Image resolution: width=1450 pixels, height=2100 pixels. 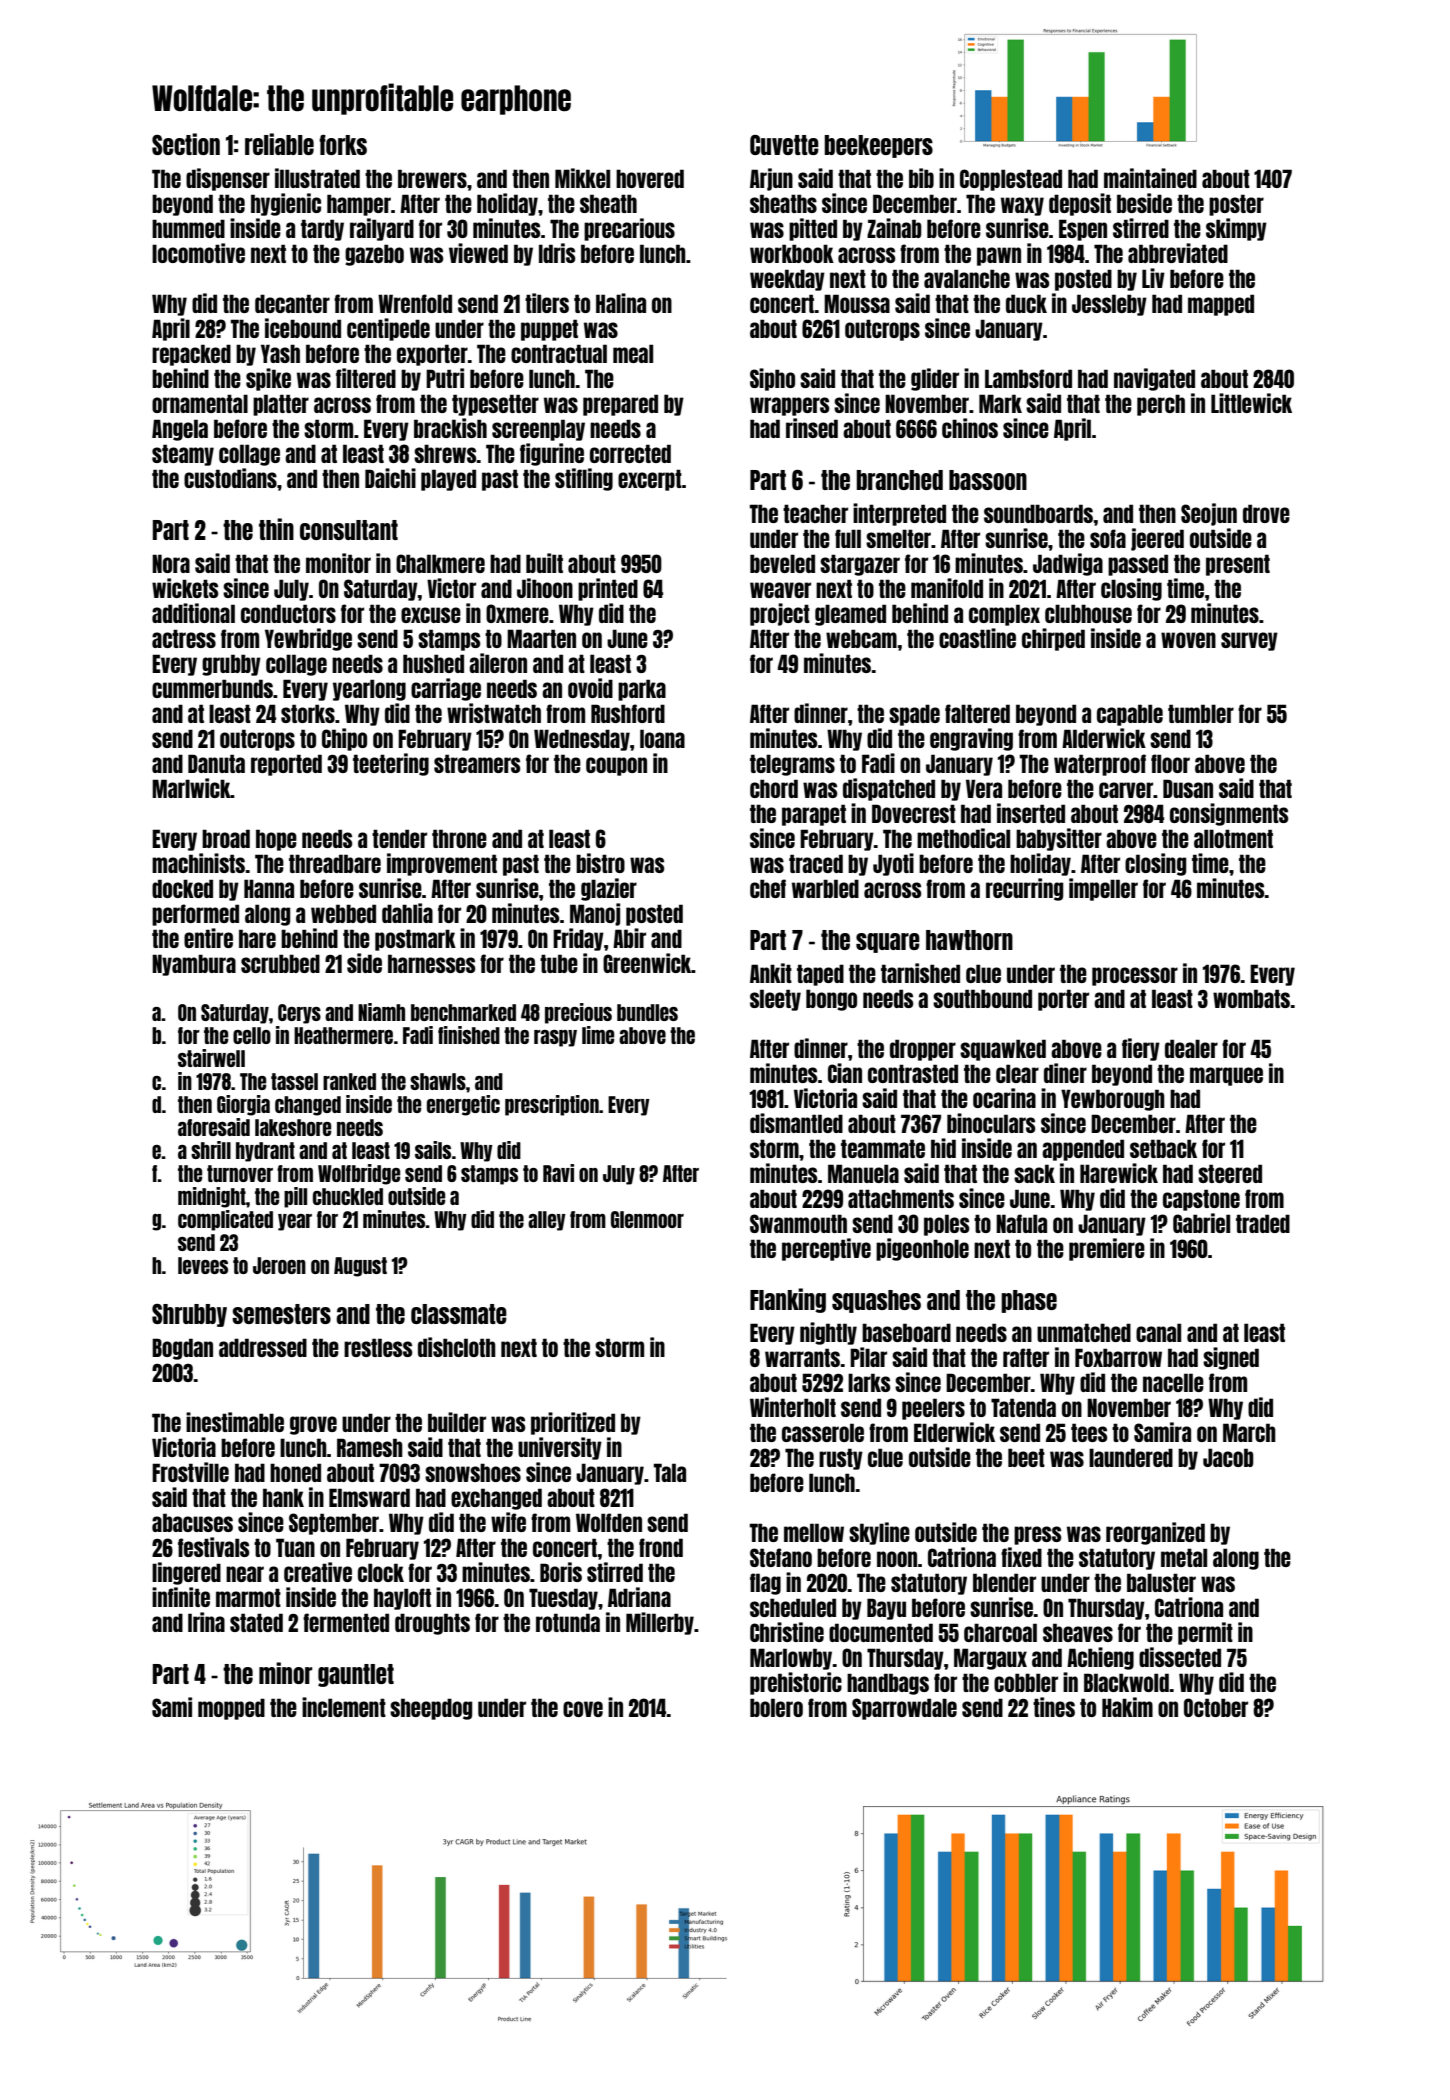 I want to click on Dusan, so click(x=1188, y=788).
